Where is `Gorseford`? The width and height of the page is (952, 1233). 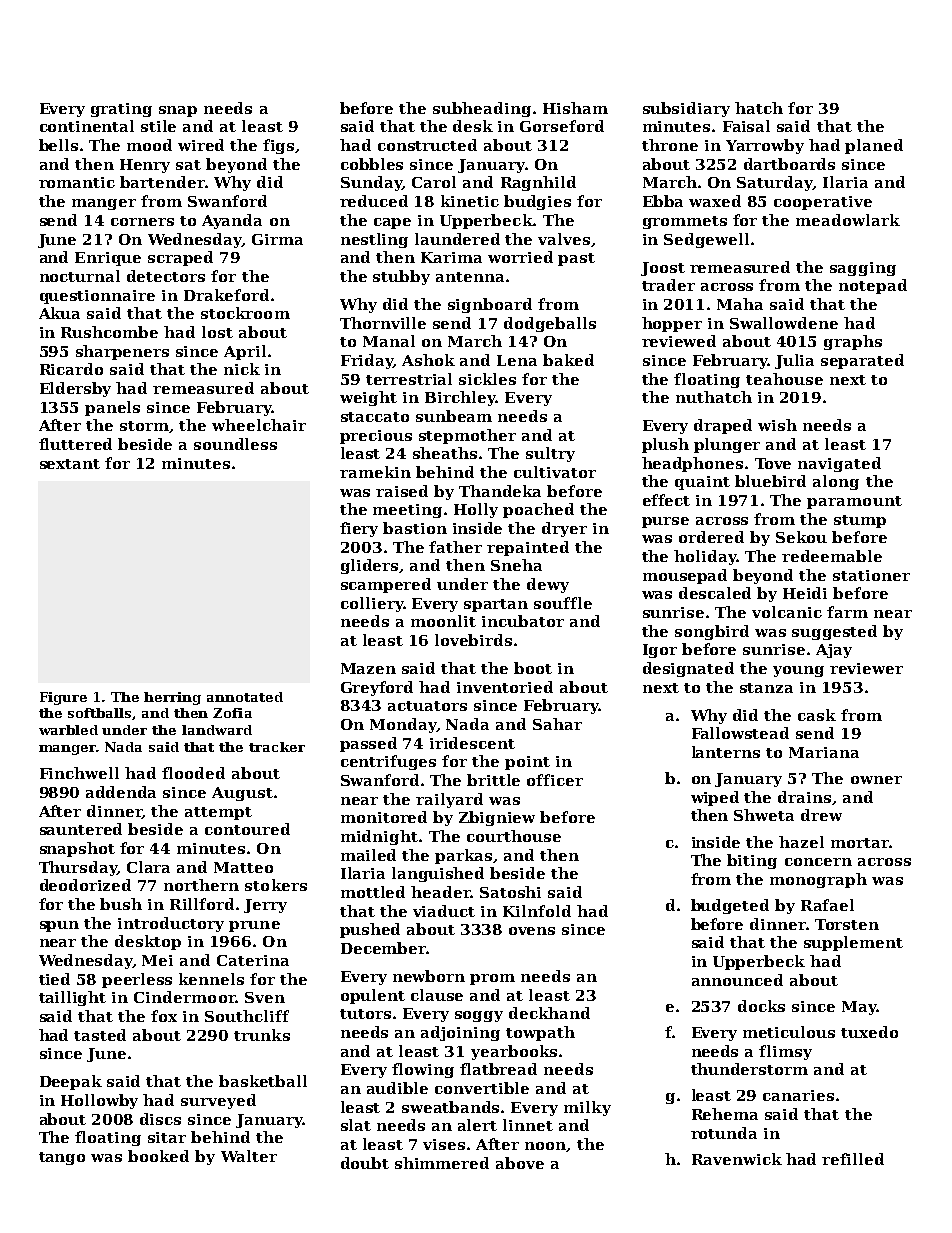
Gorseford is located at coordinates (562, 126).
